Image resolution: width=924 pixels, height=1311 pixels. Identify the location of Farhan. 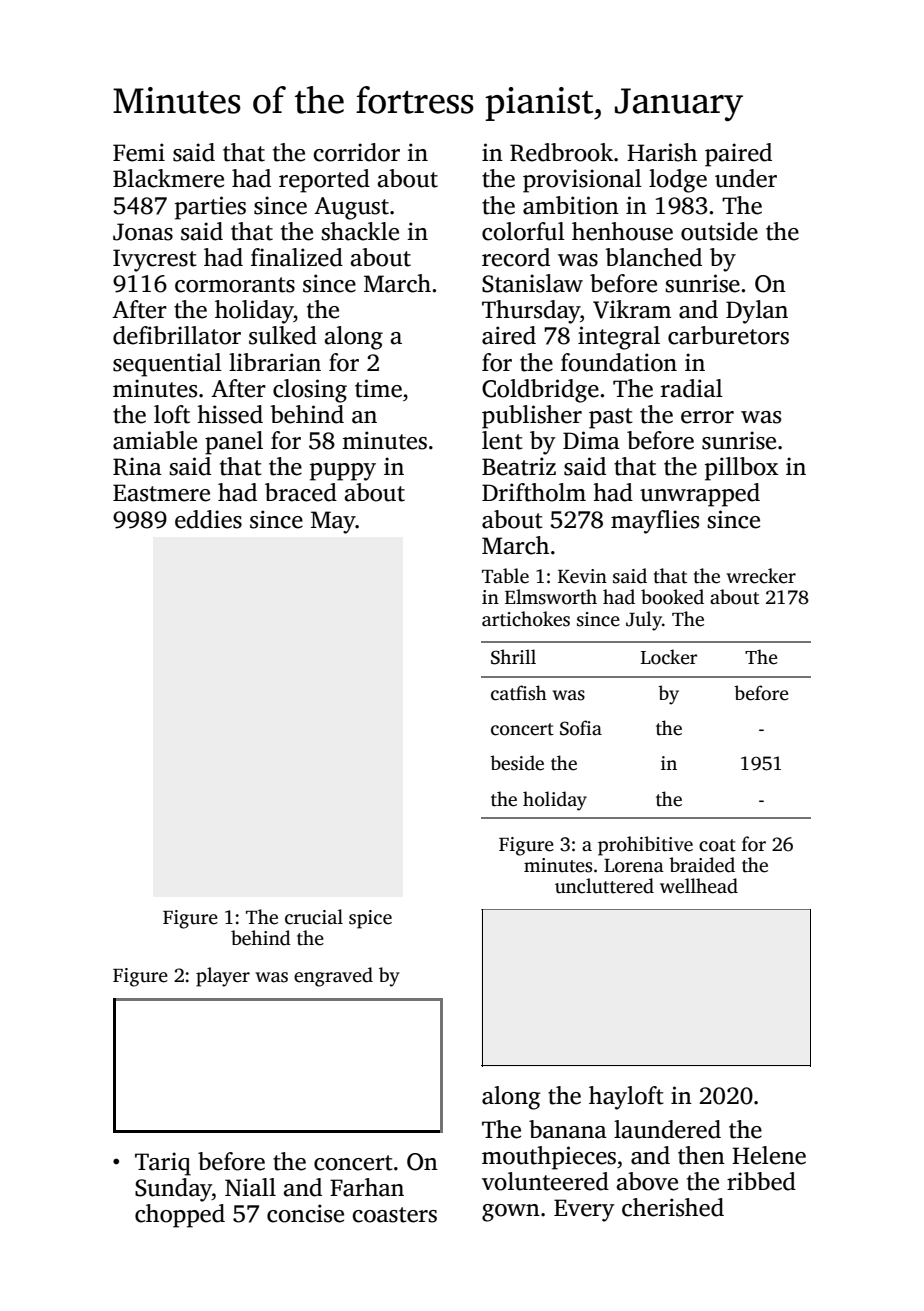
(367, 1187).
